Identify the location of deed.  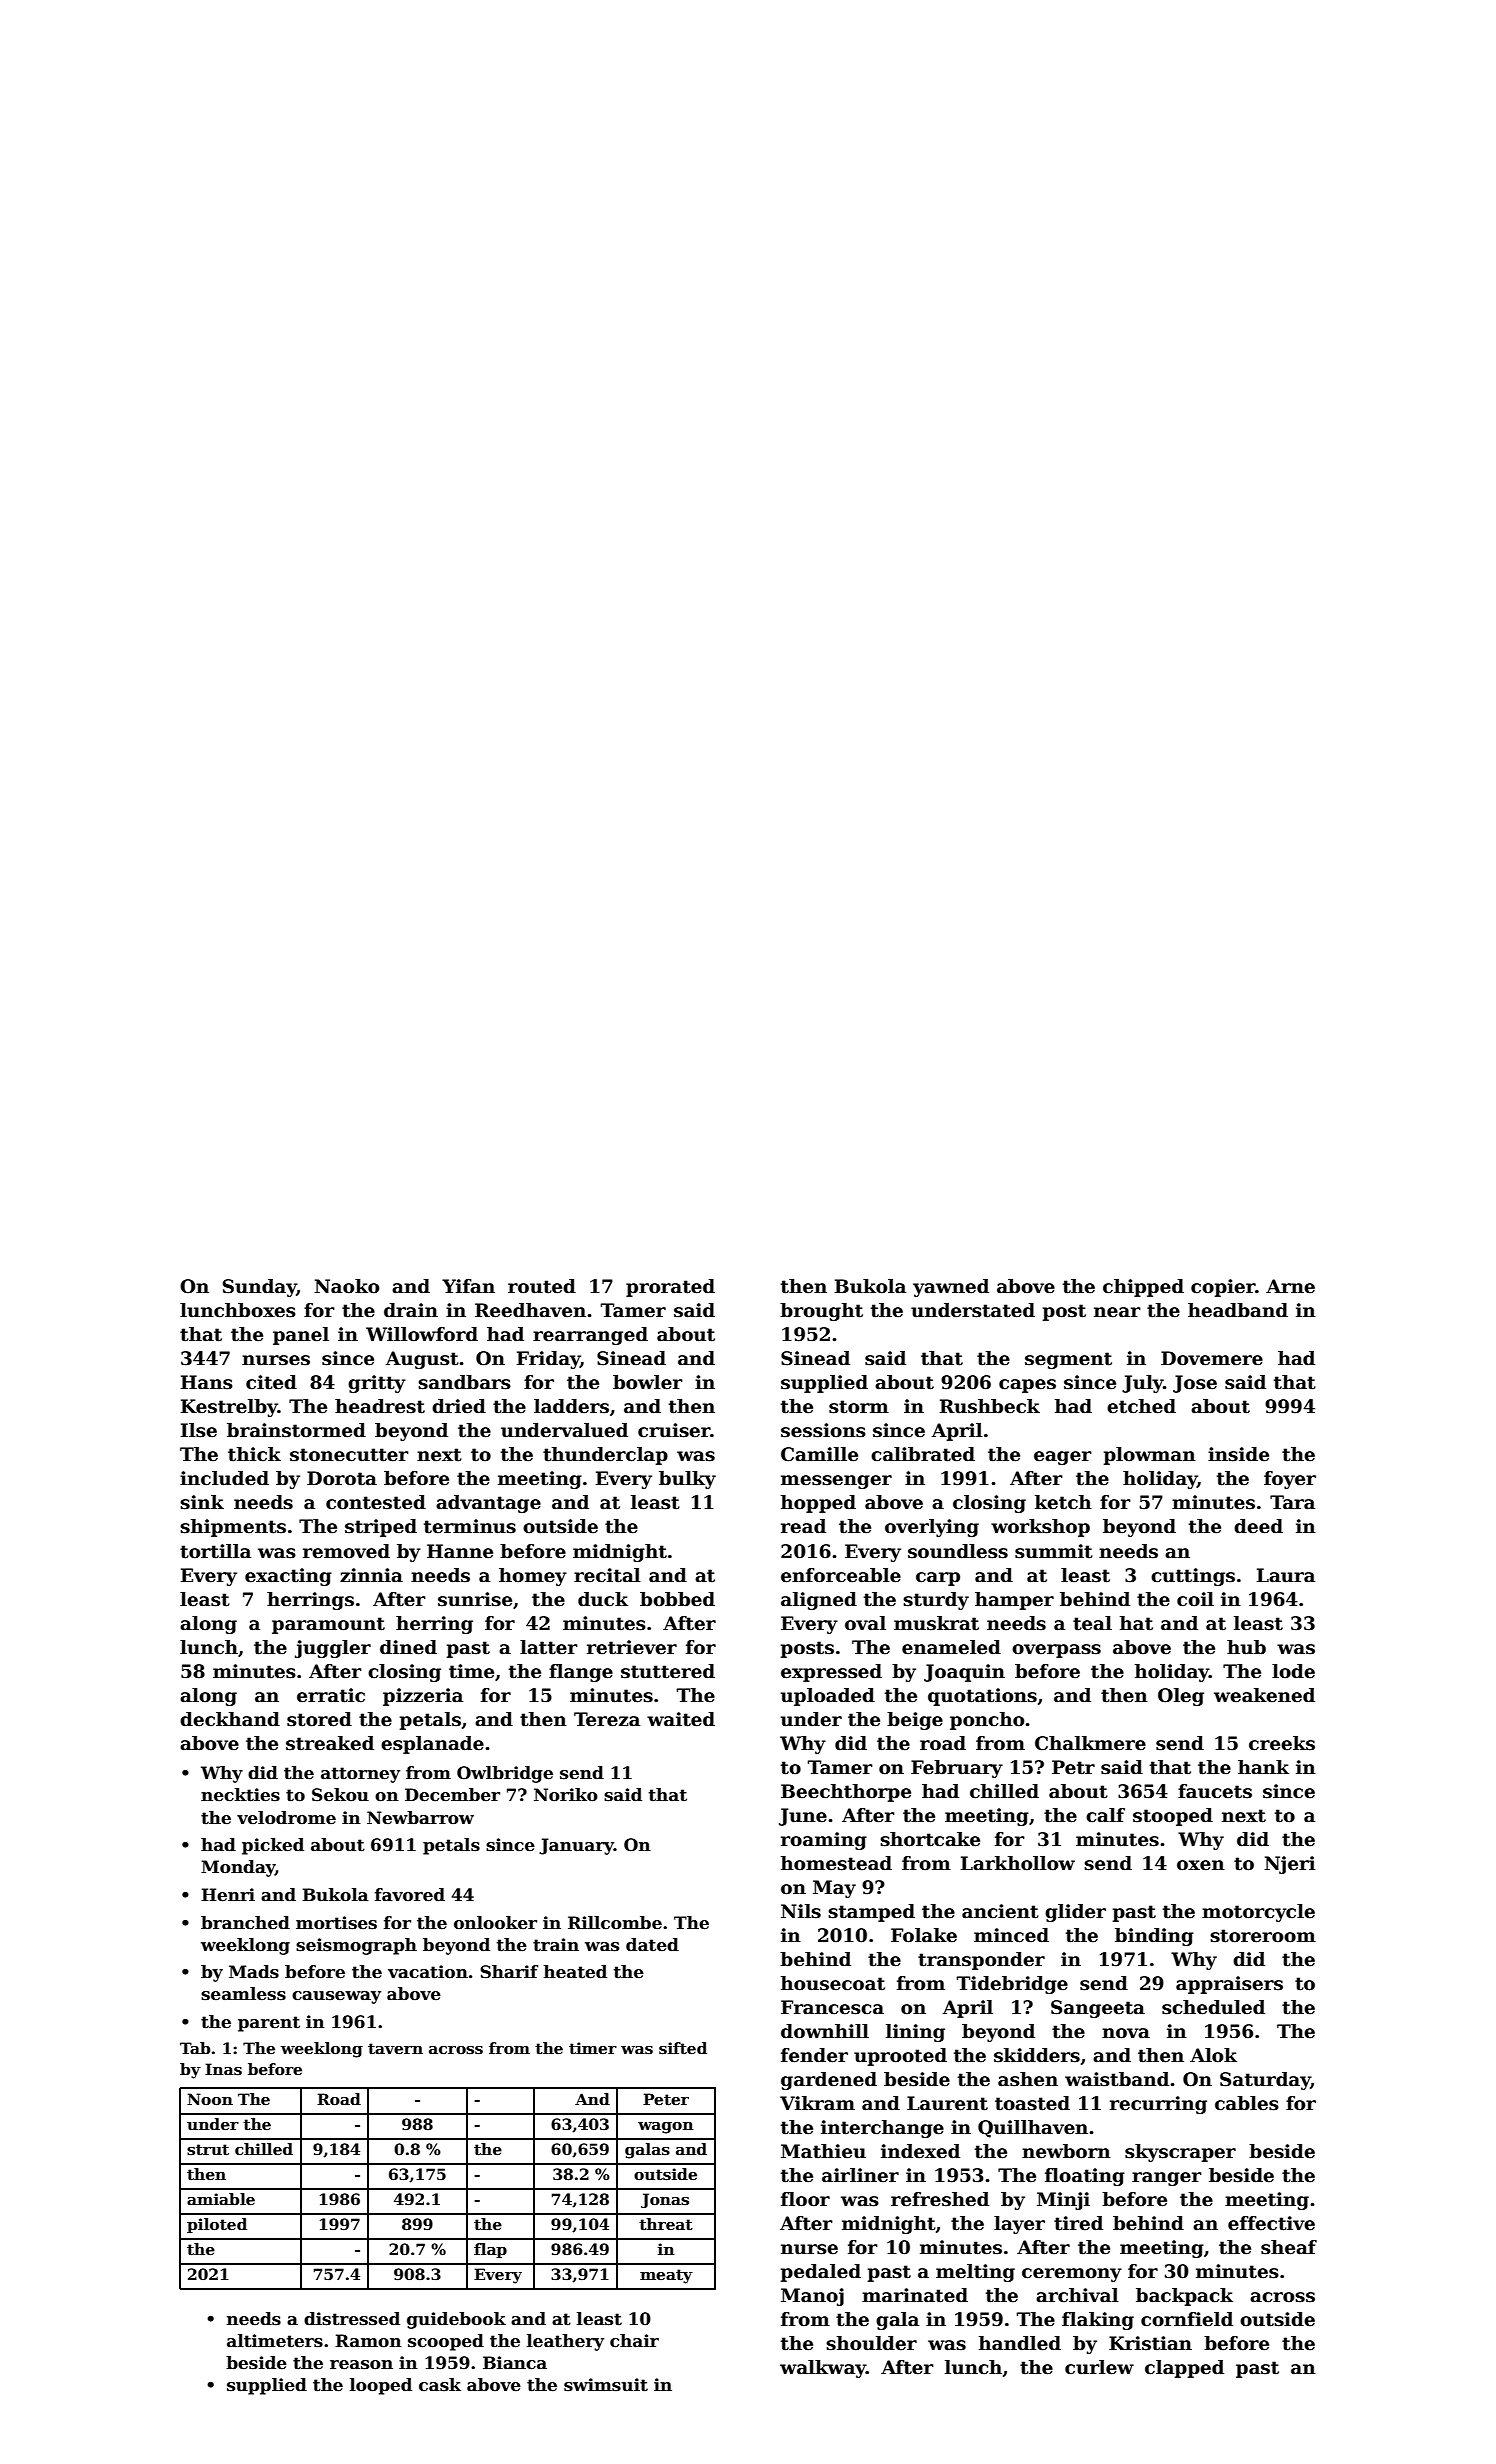
(1258, 1526).
